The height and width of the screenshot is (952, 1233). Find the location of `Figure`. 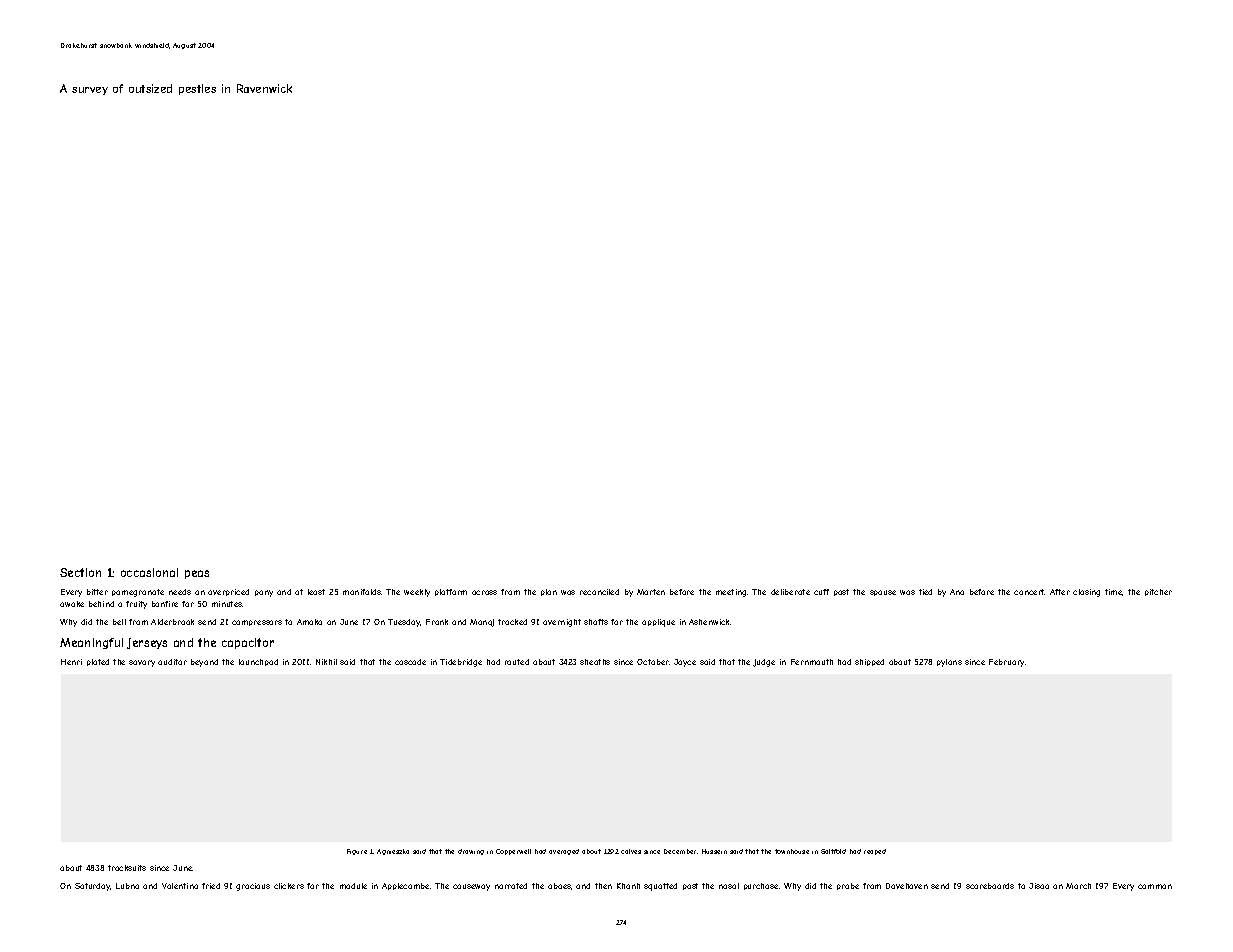

Figure is located at coordinates (357, 852).
